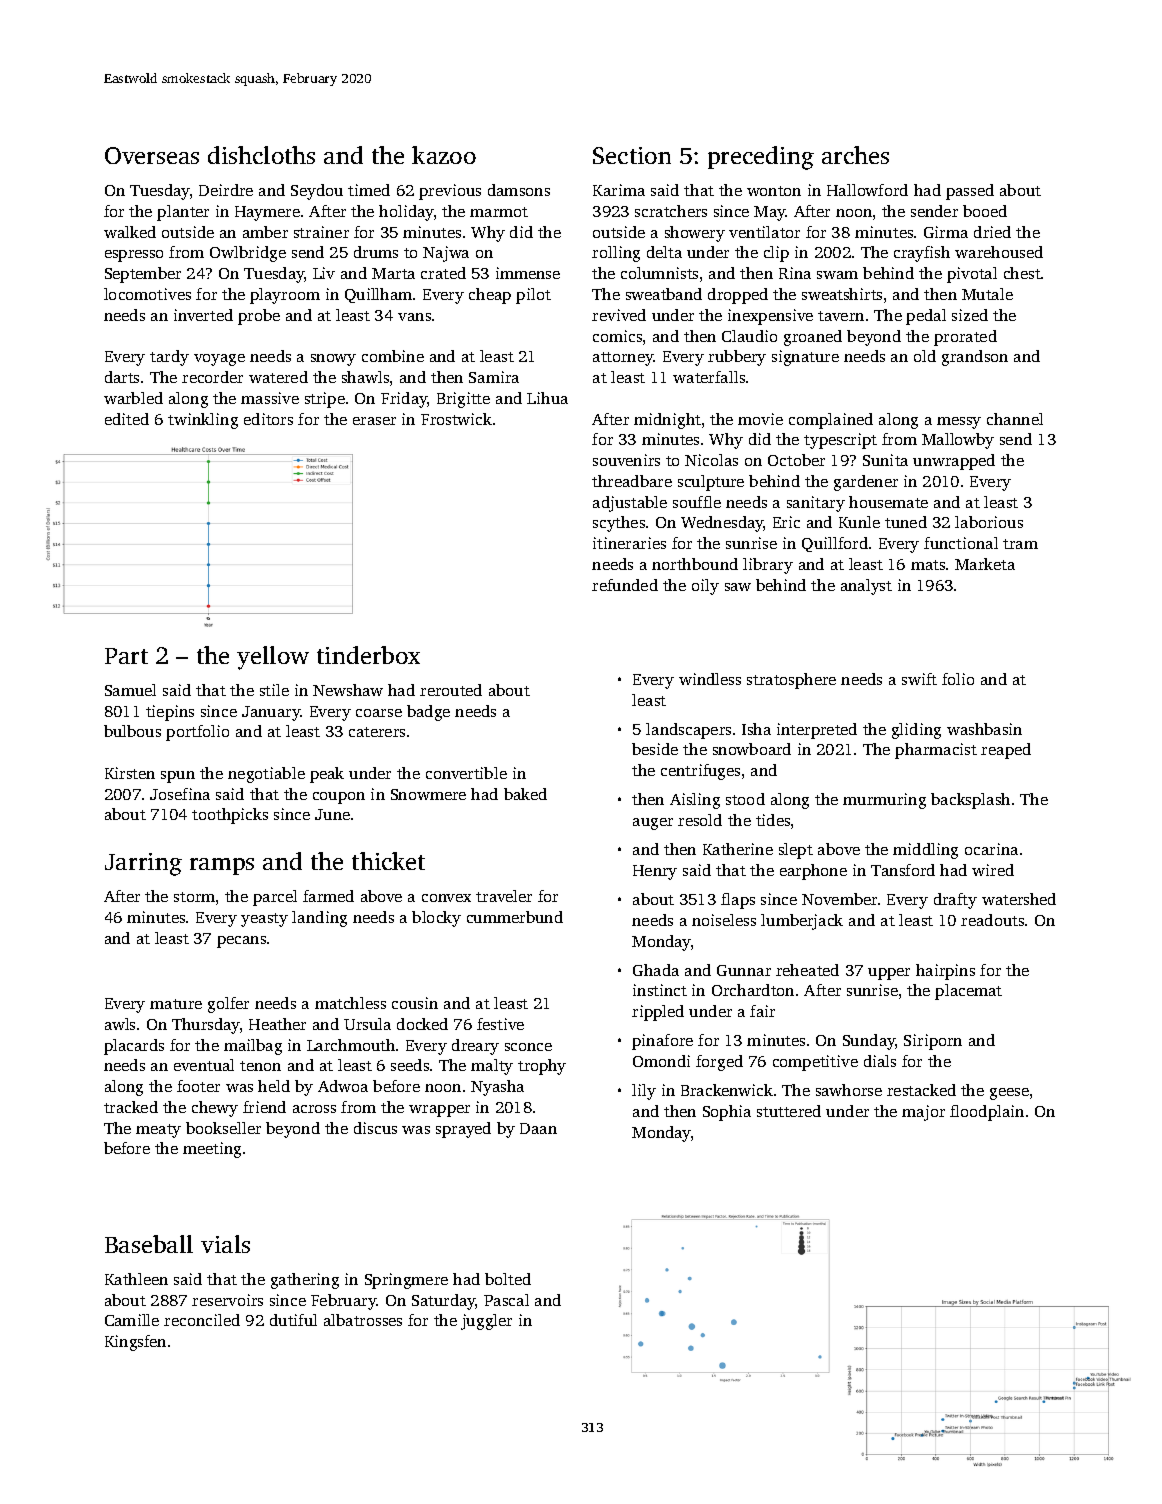 This page has height=1504, width=1162. Describe the element at coordinates (490, 296) in the page. I see `cheap` at that location.
